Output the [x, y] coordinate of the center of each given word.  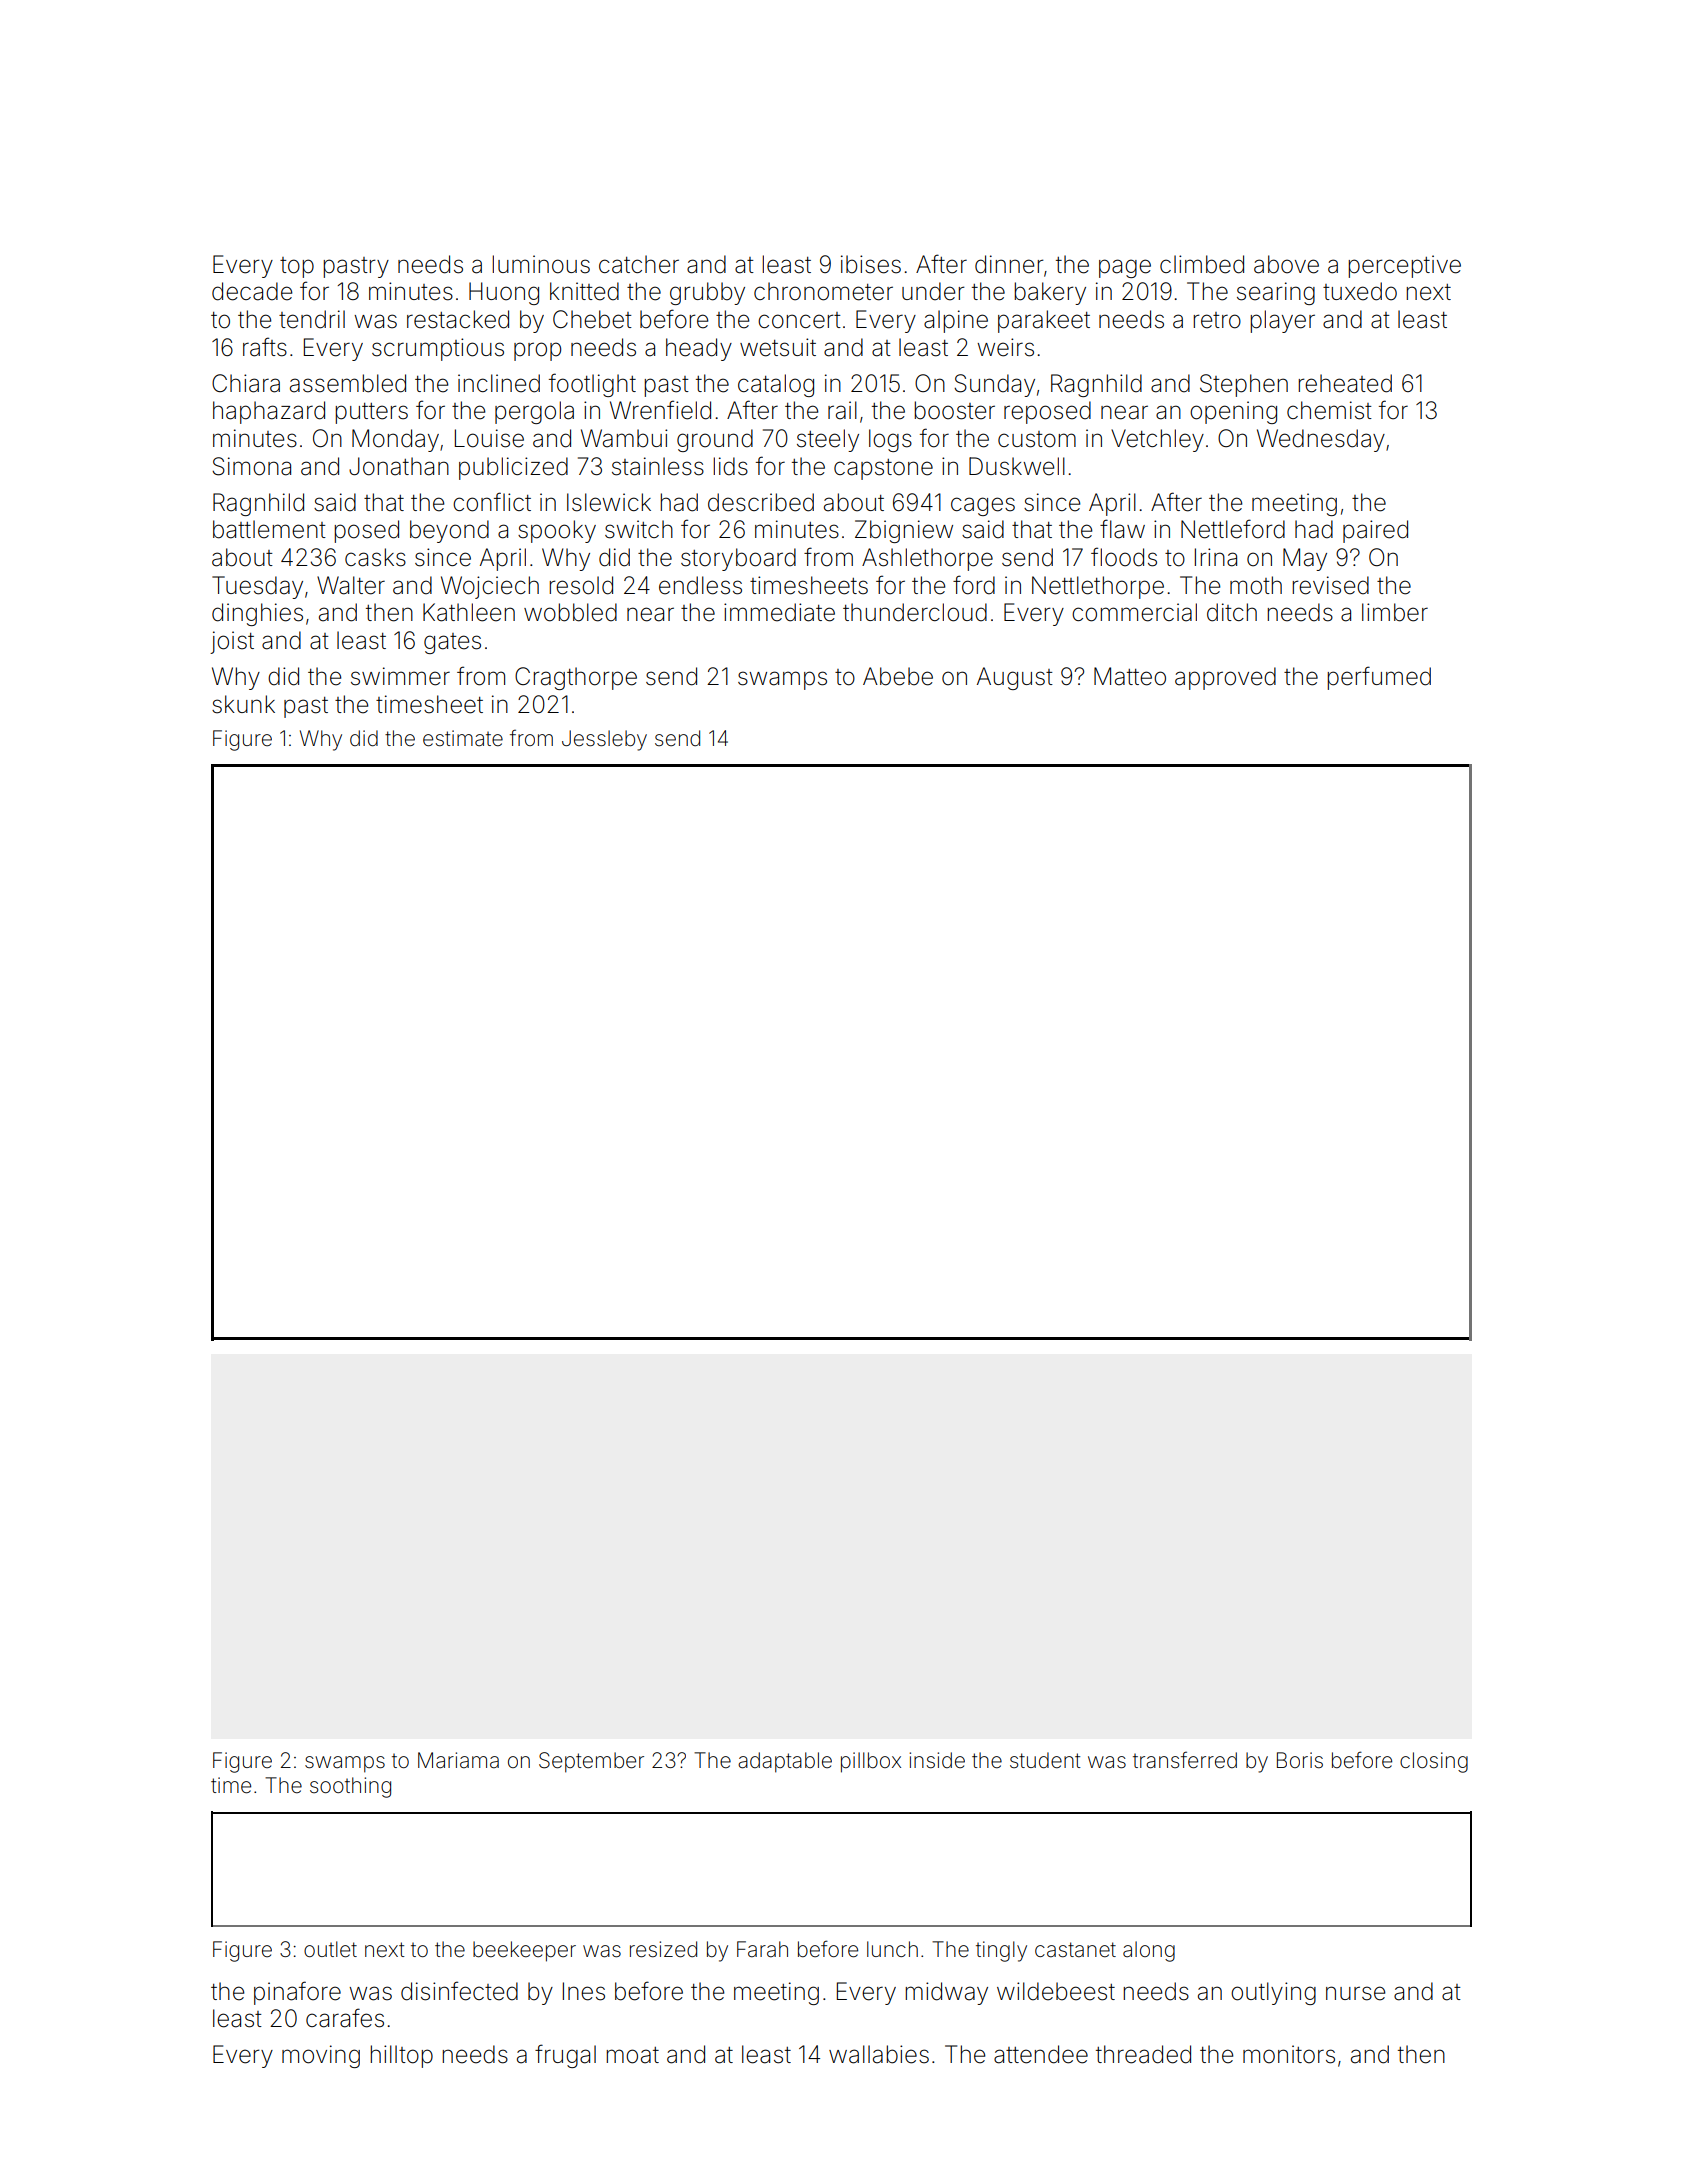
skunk [243, 704]
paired [1375, 531]
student [1045, 1760]
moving [321, 2056]
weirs [1005, 347]
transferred [1185, 1760]
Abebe [898, 676]
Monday [395, 440]
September [591, 1762]
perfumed [1379, 678]
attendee [1041, 2054]
